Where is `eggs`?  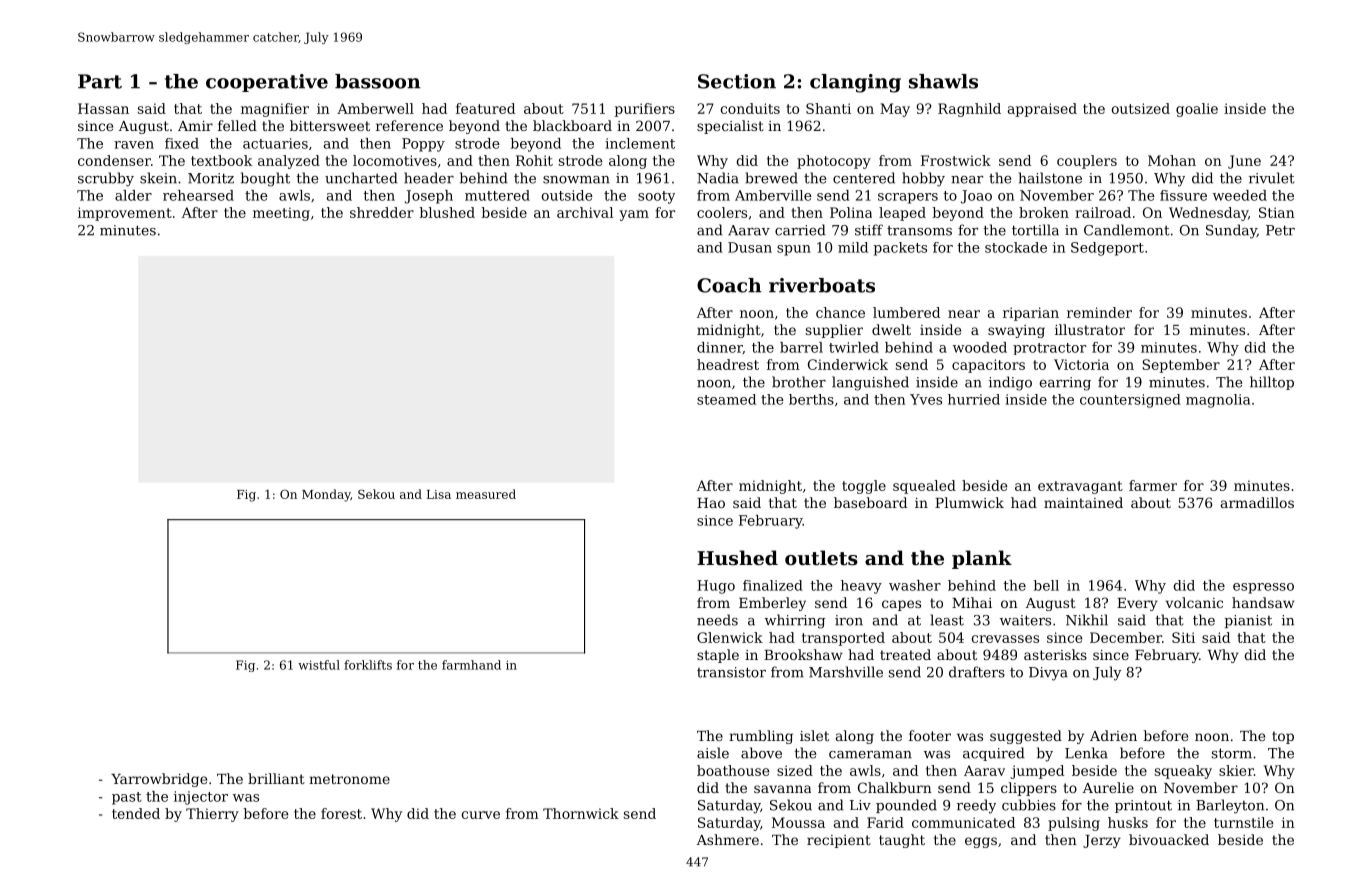 eggs is located at coordinates (981, 842).
